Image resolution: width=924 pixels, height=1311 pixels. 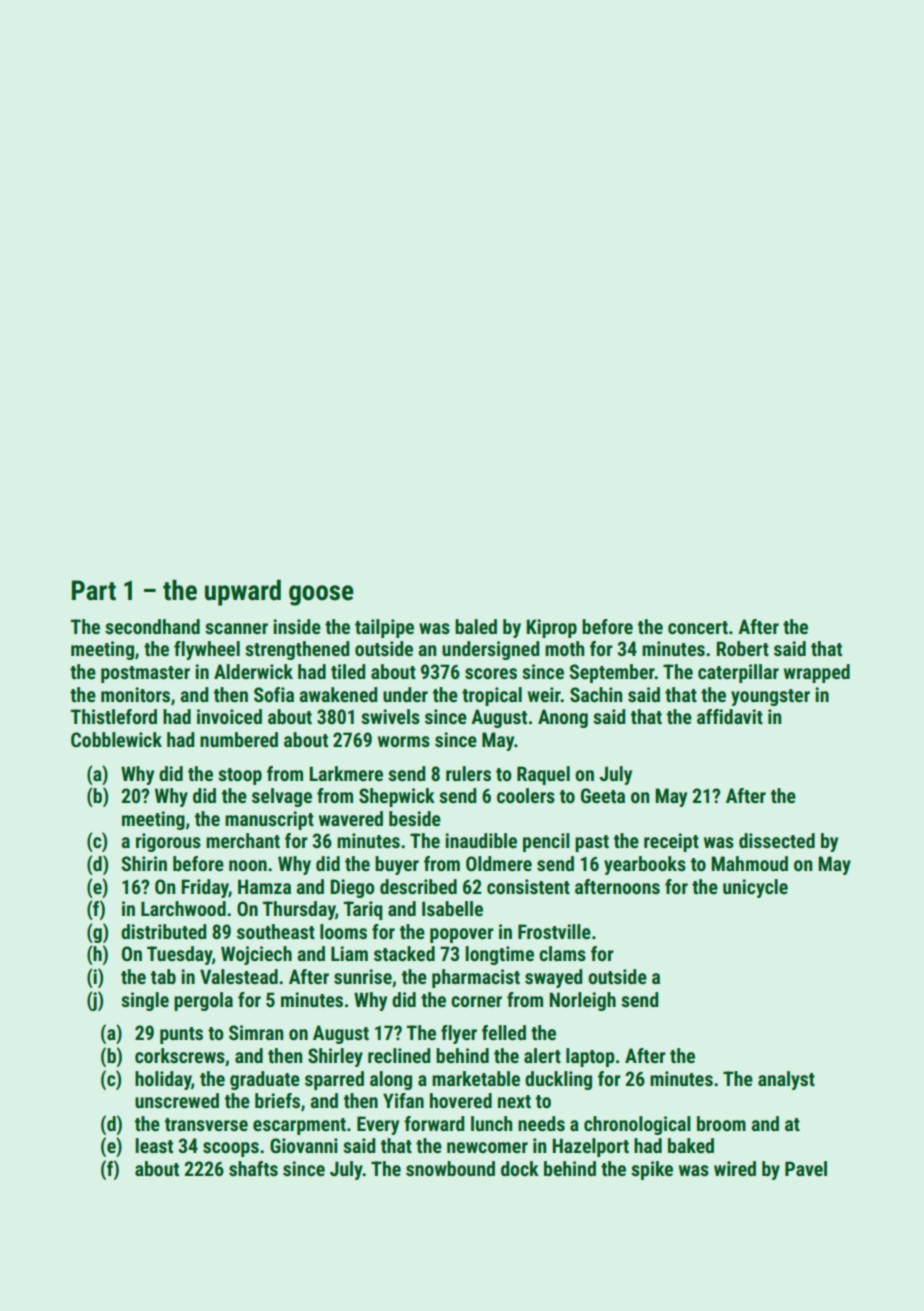 I want to click on moth, so click(x=564, y=648).
